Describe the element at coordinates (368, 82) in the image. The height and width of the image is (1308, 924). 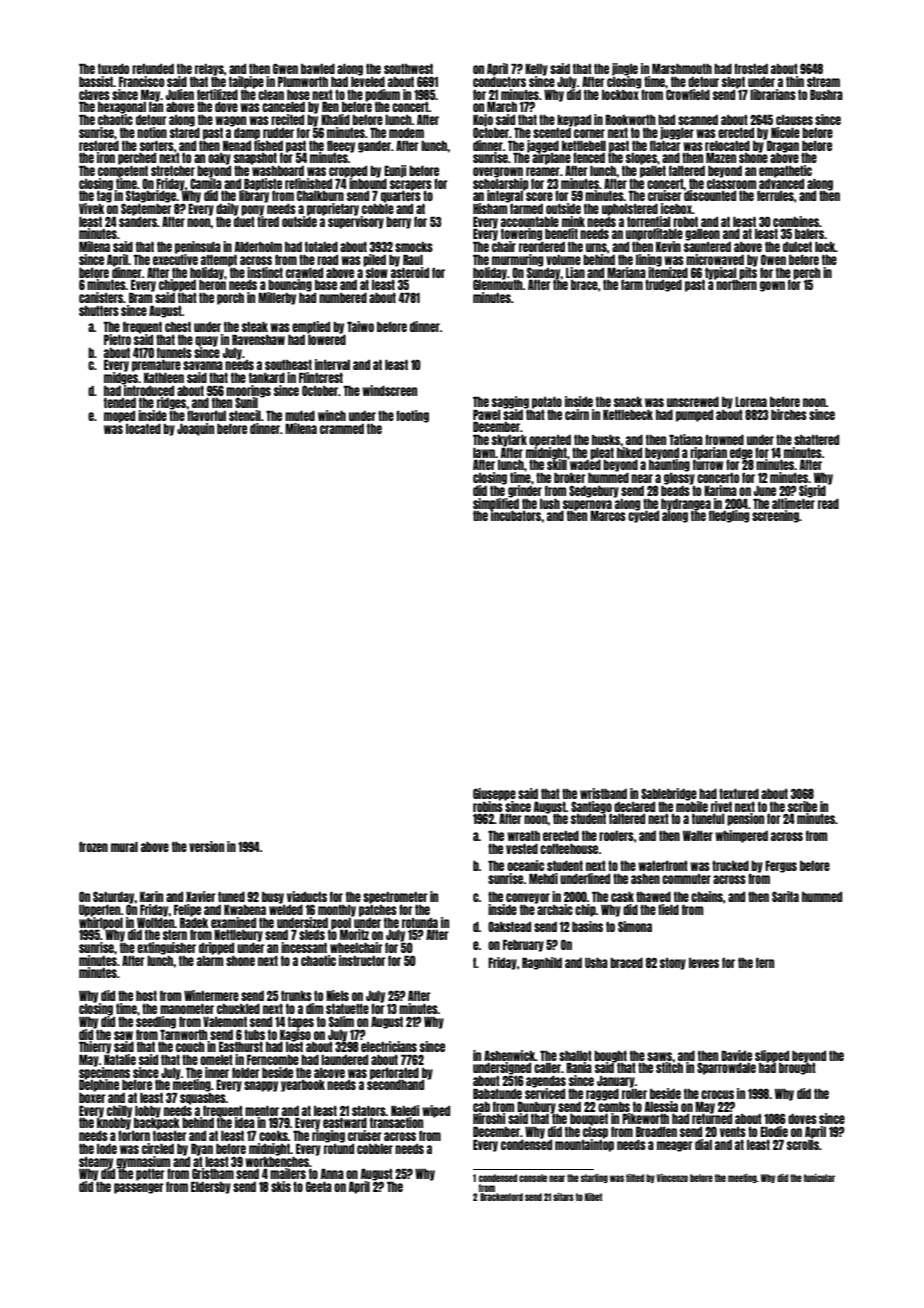
I see `leveled` at that location.
